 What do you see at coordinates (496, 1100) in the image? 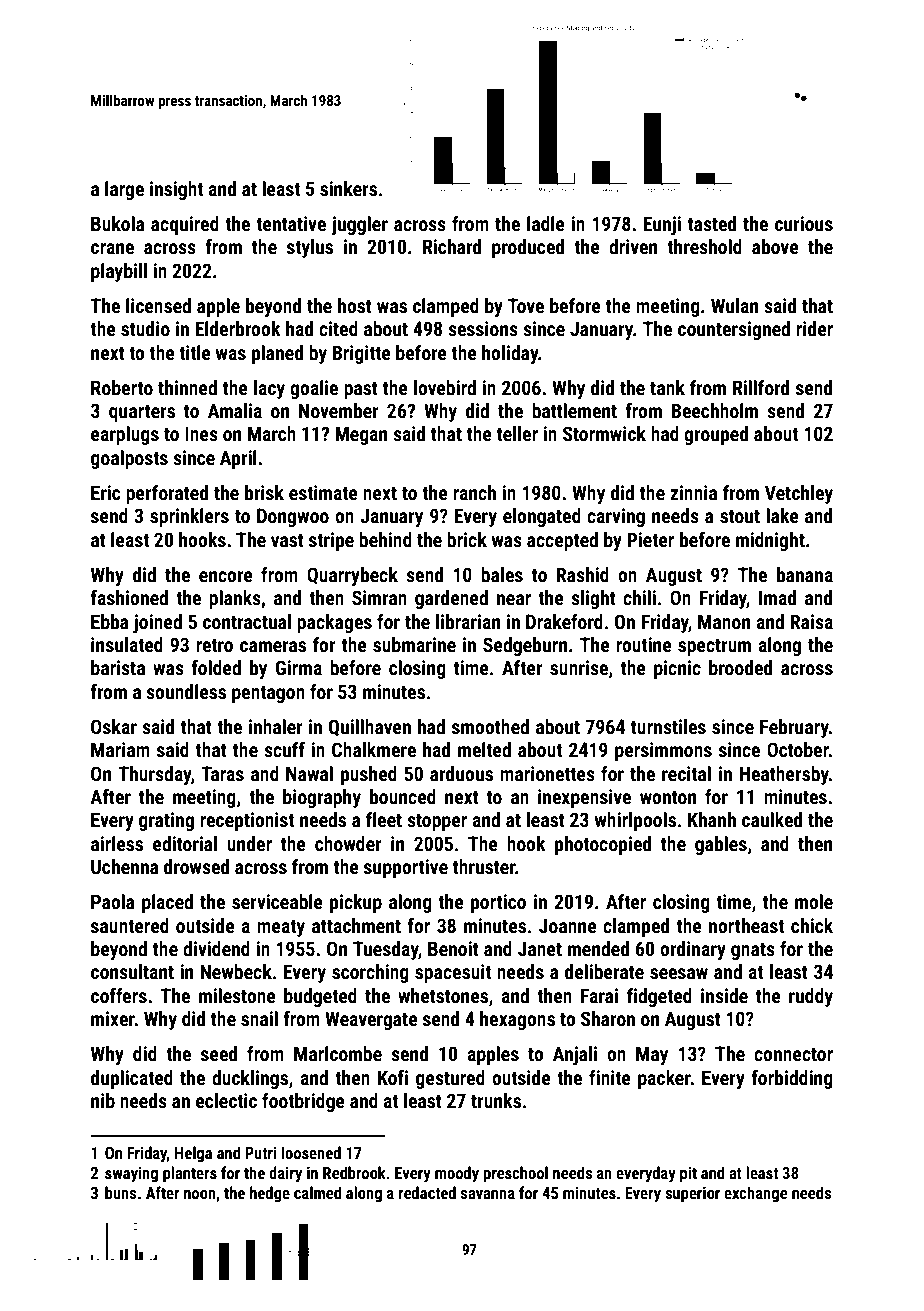
I see `trunks` at bounding box center [496, 1100].
